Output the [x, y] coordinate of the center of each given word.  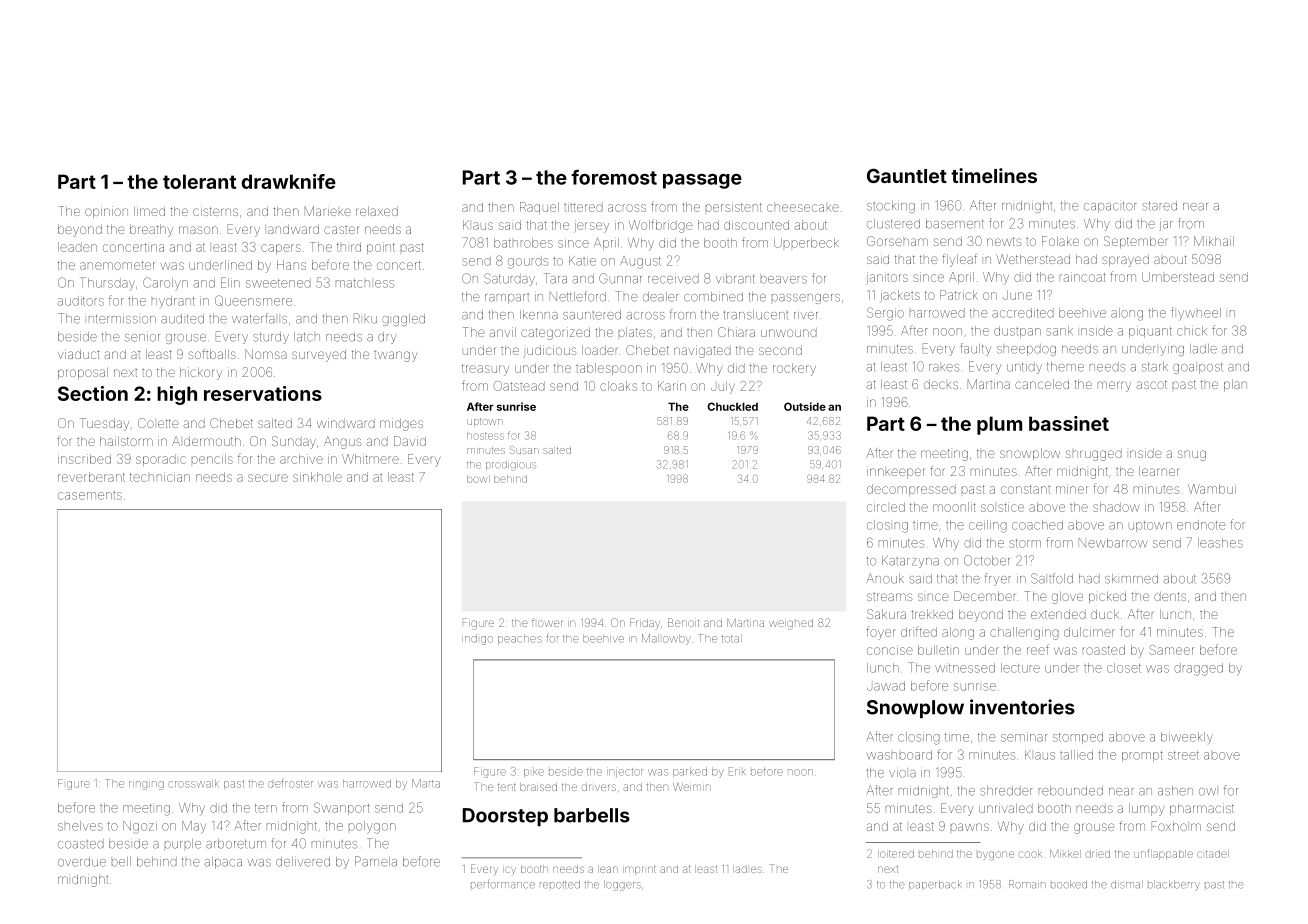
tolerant [199, 181]
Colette [158, 423]
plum [999, 425]
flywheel [1196, 313]
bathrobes [523, 243]
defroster [290, 783]
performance [503, 884]
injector [625, 773]
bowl [478, 479]
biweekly [1187, 737]
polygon [372, 827]
